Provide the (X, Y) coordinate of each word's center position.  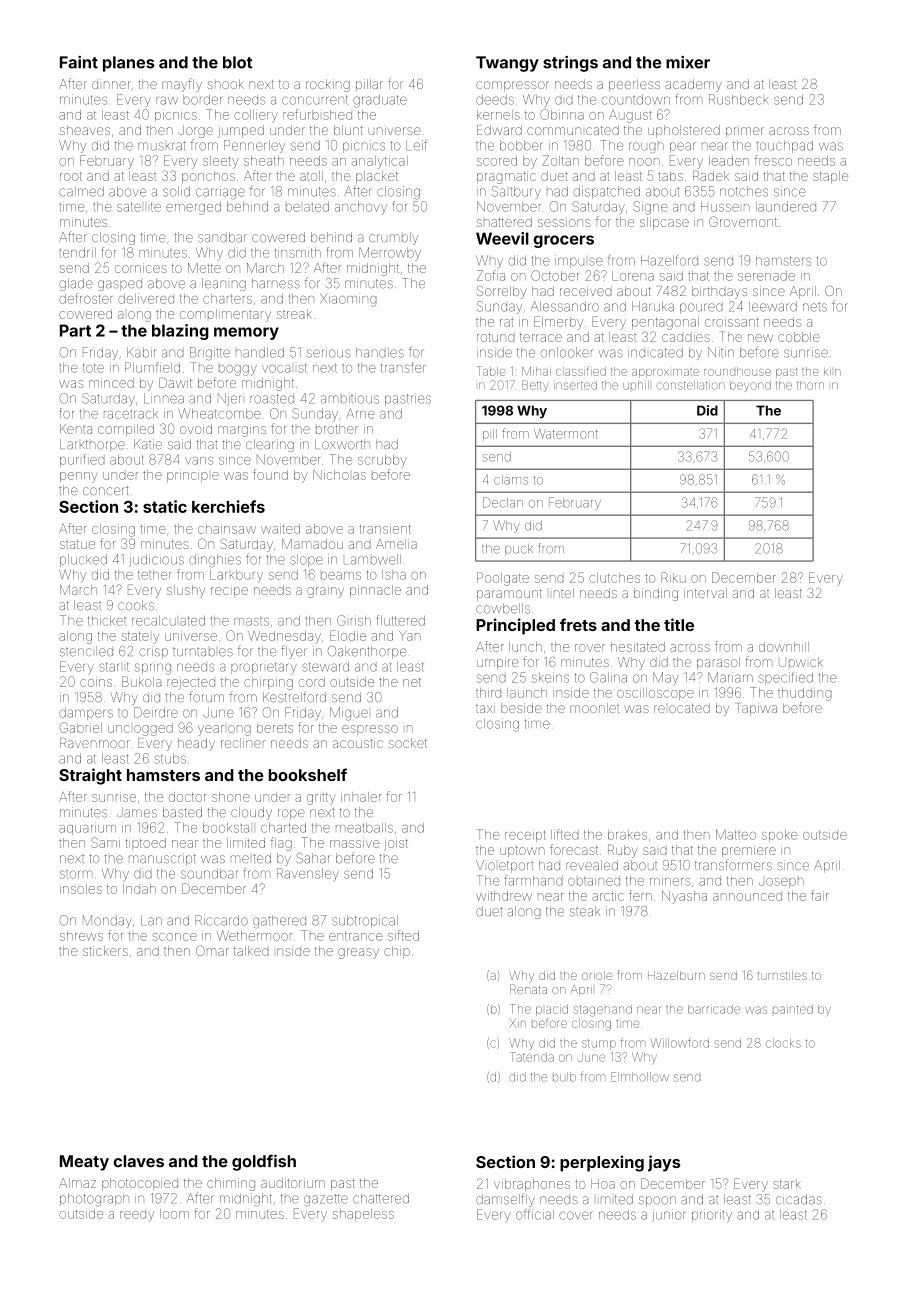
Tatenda (532, 1057)
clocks (783, 1043)
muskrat (162, 146)
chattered (381, 1198)
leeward (773, 306)
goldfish (264, 1162)
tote (93, 368)
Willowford (680, 1043)
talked (251, 951)
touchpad (784, 146)
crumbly (393, 238)
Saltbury (516, 192)
